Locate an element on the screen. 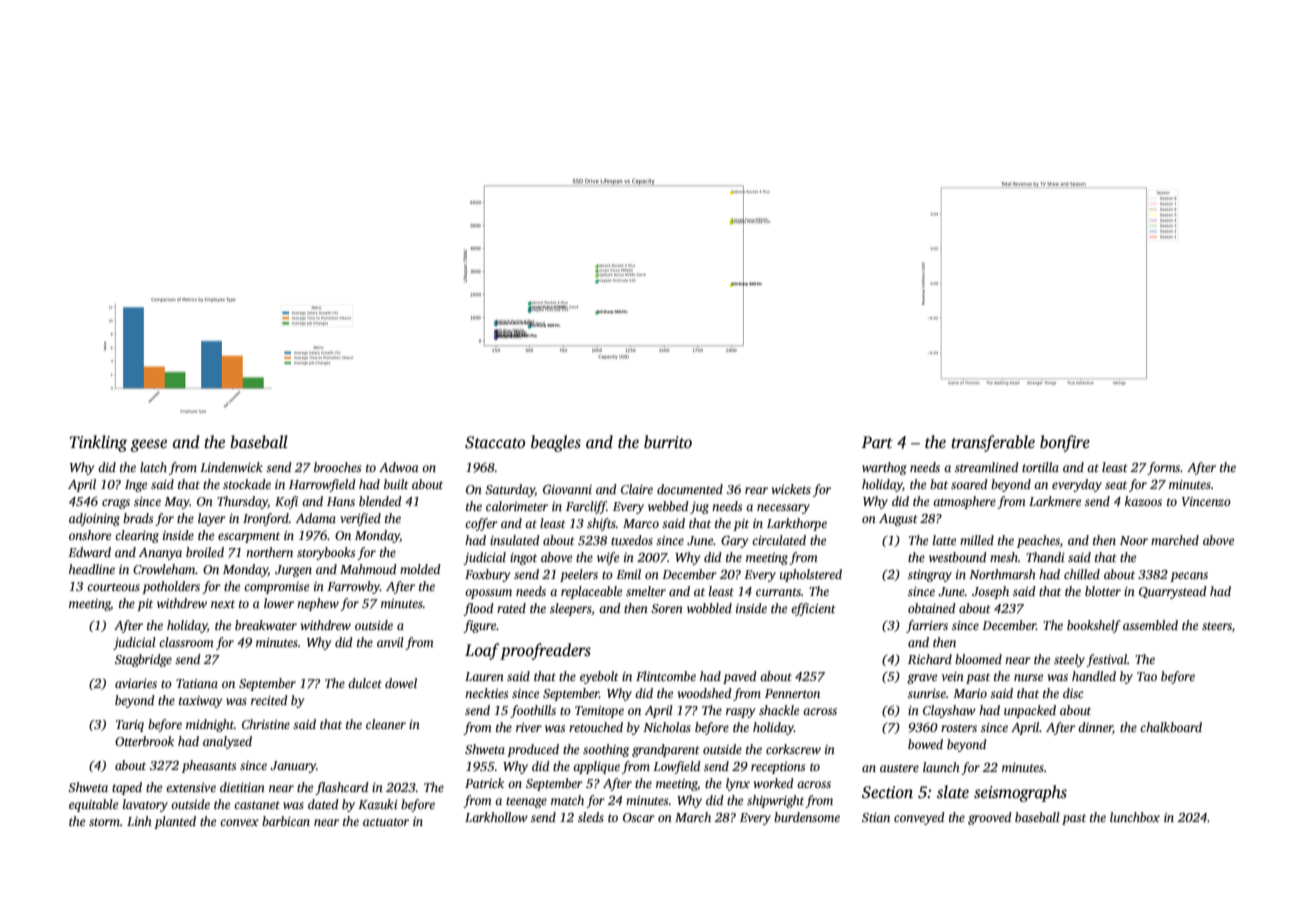 This screenshot has height=924, width=1308. aviaries is located at coordinates (136, 683).
